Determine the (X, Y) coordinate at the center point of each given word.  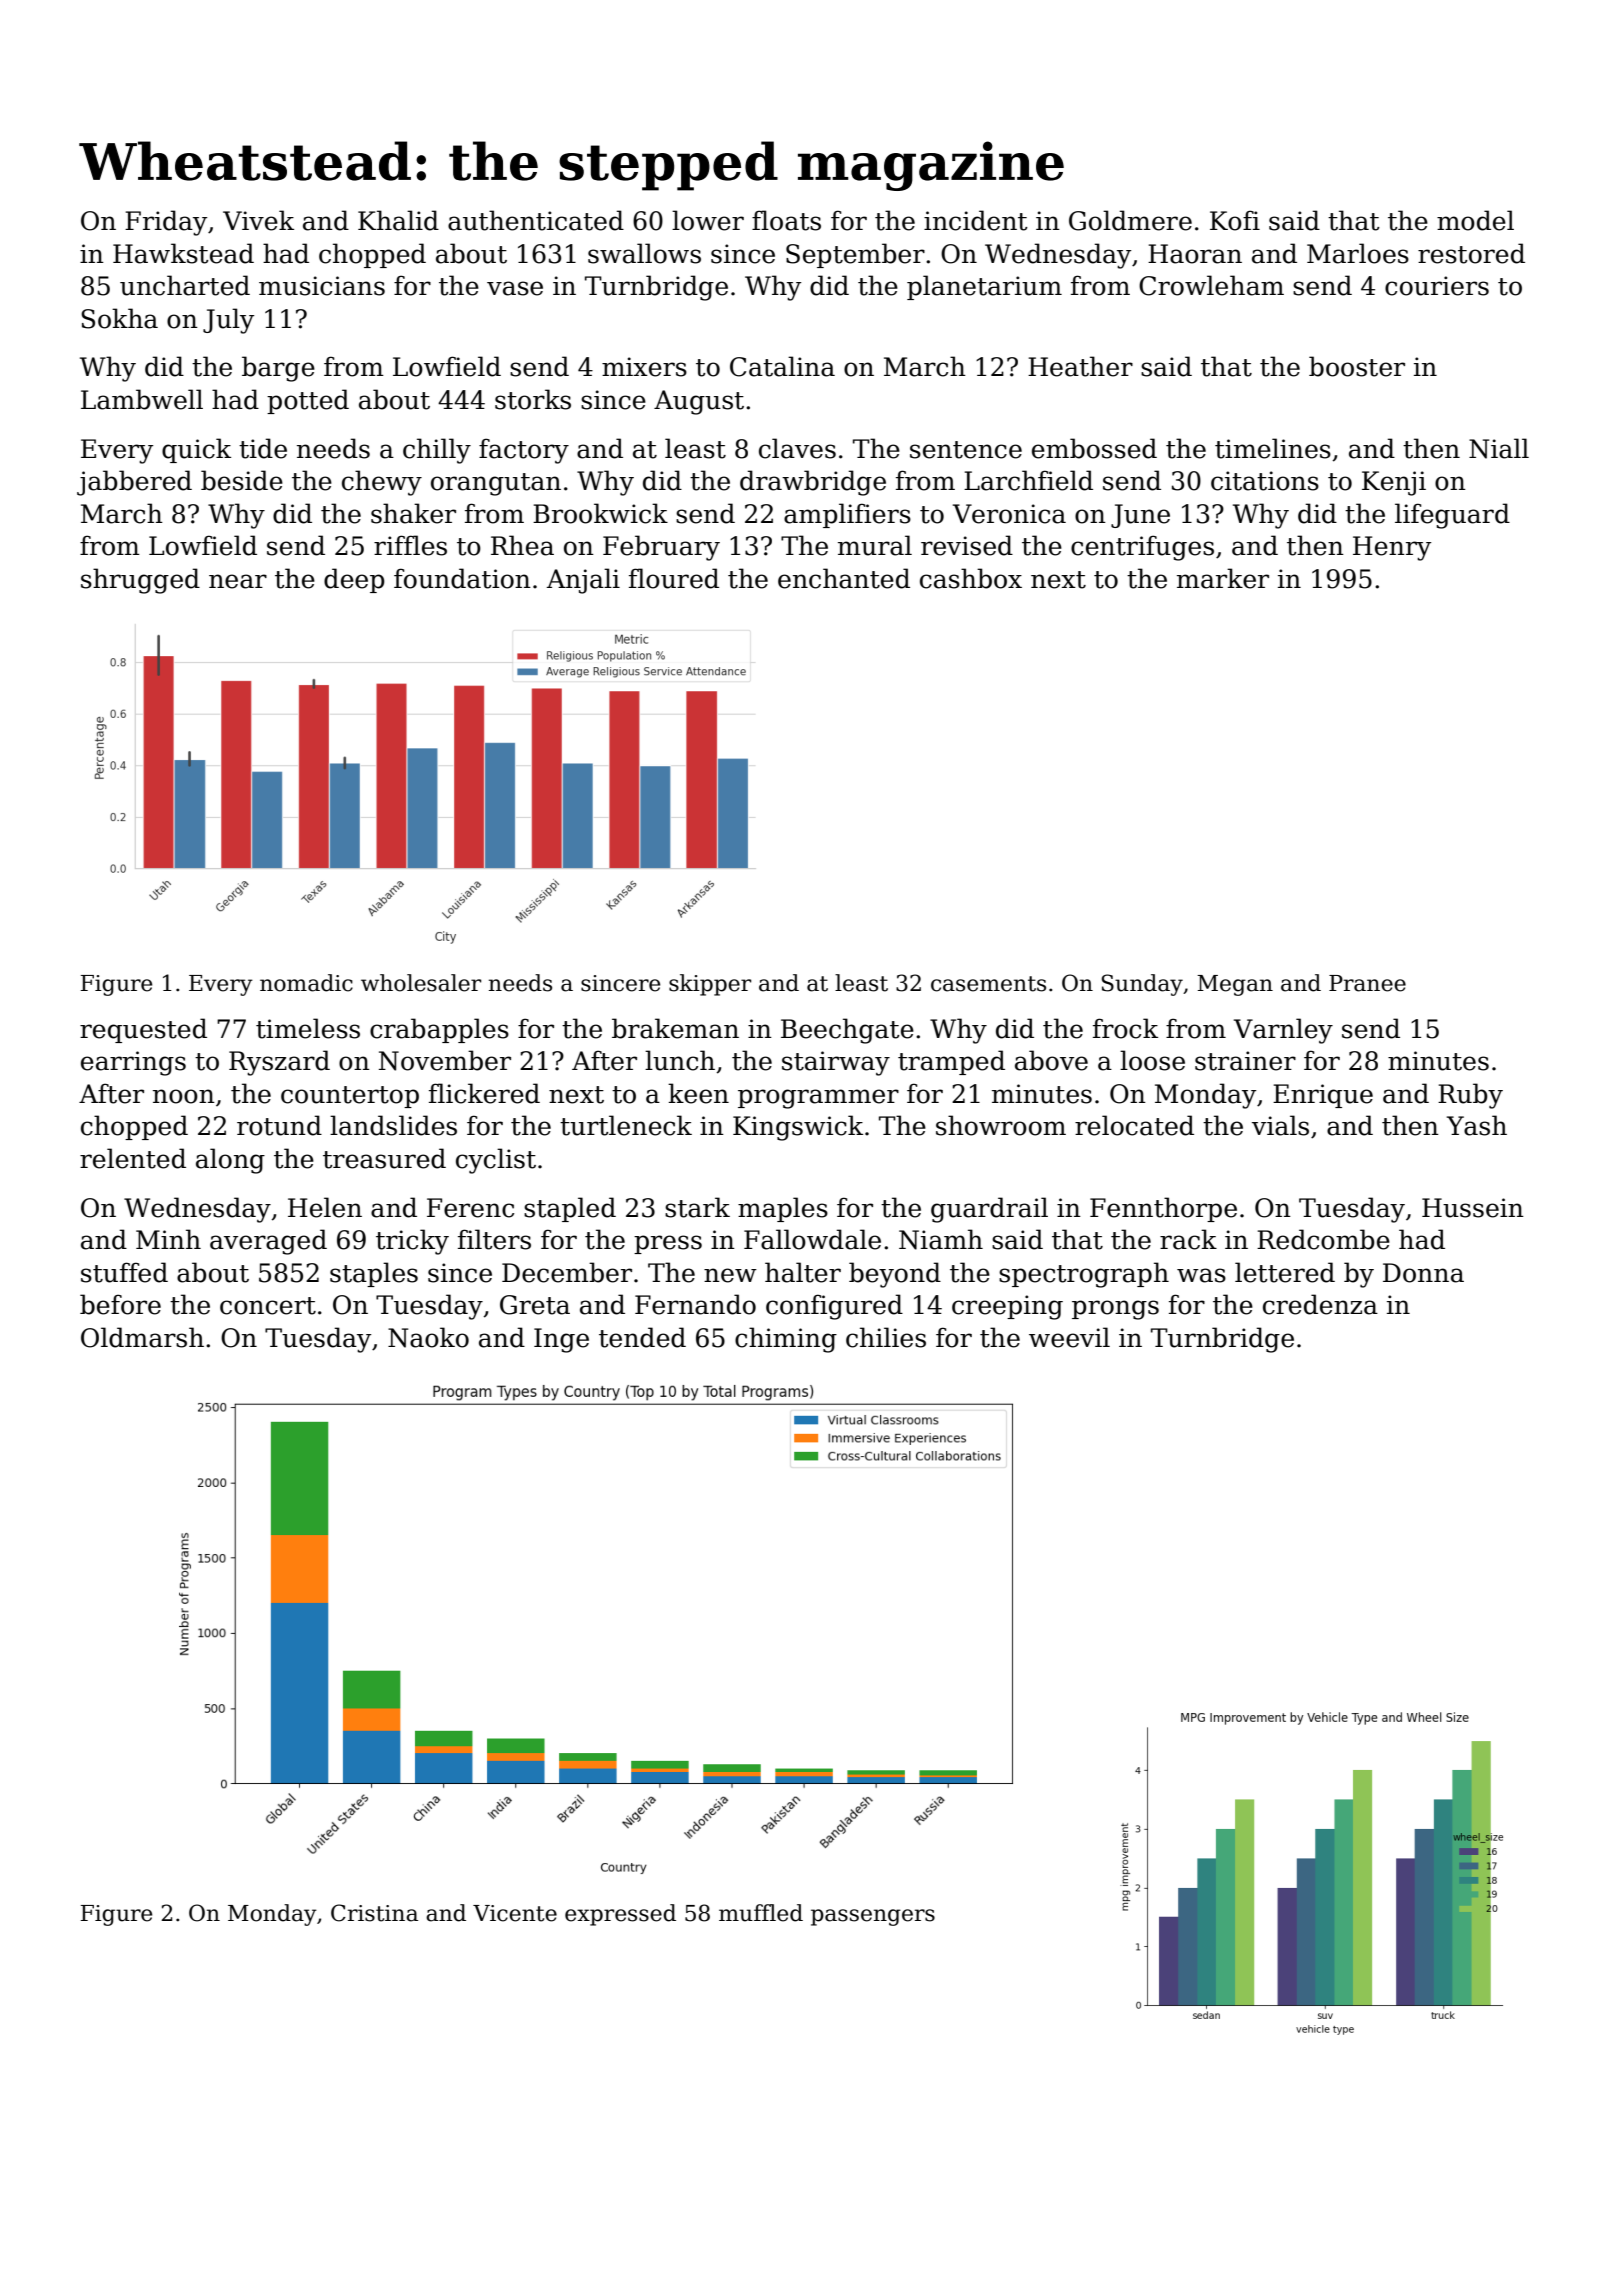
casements (988, 984)
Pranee (1367, 983)
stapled (570, 1209)
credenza (1320, 1304)
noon (184, 1096)
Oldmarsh (142, 1337)
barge (278, 369)
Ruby (1470, 1096)
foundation (462, 578)
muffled (761, 1913)
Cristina (374, 1913)
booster (1357, 366)
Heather (1080, 366)
